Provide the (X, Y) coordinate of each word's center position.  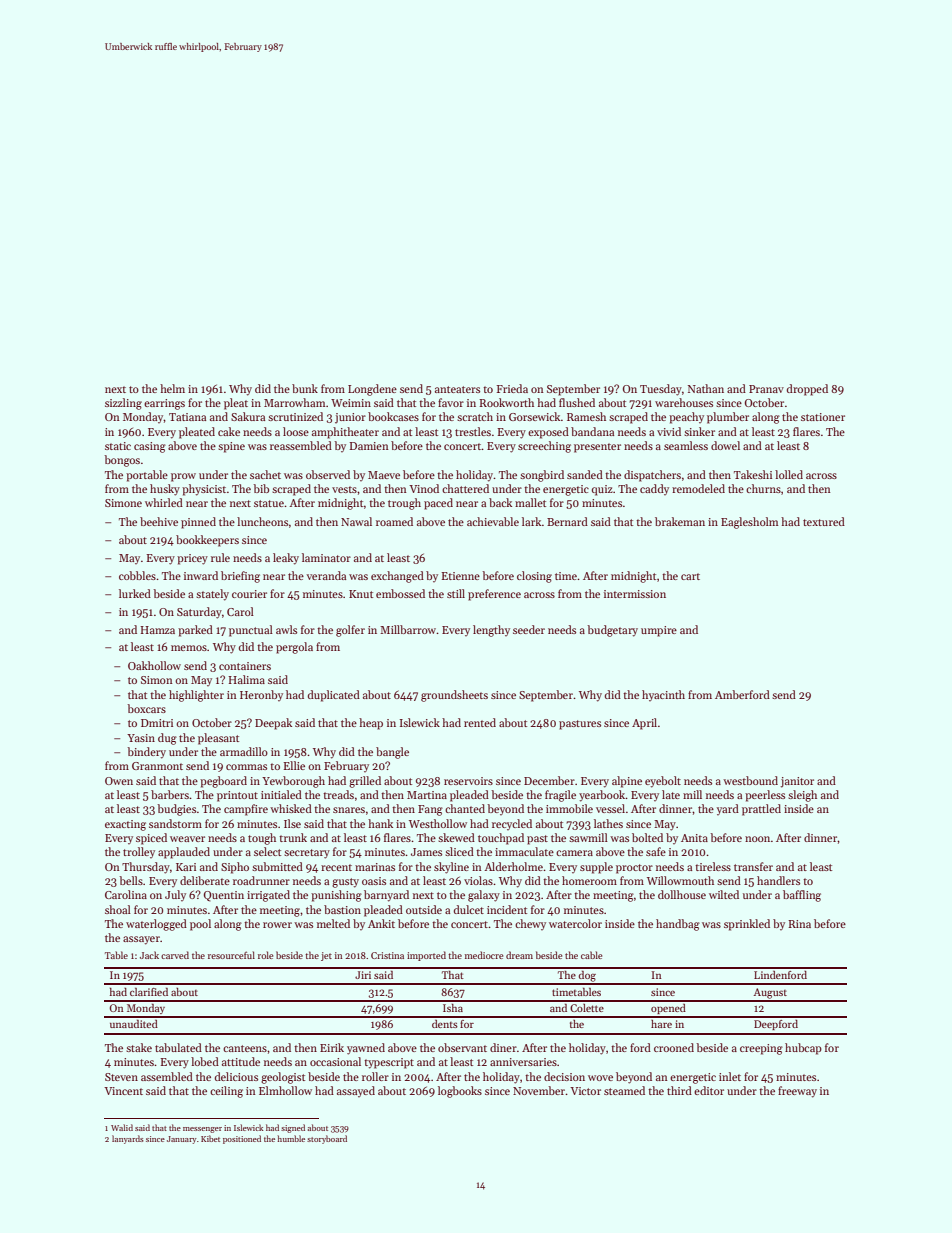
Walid (122, 1127)
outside (424, 909)
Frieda (512, 388)
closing (534, 577)
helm (172, 388)
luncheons (262, 521)
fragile (560, 796)
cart (690, 576)
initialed (281, 794)
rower (277, 925)
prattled (761, 810)
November (539, 1090)
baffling (802, 896)
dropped (807, 390)
